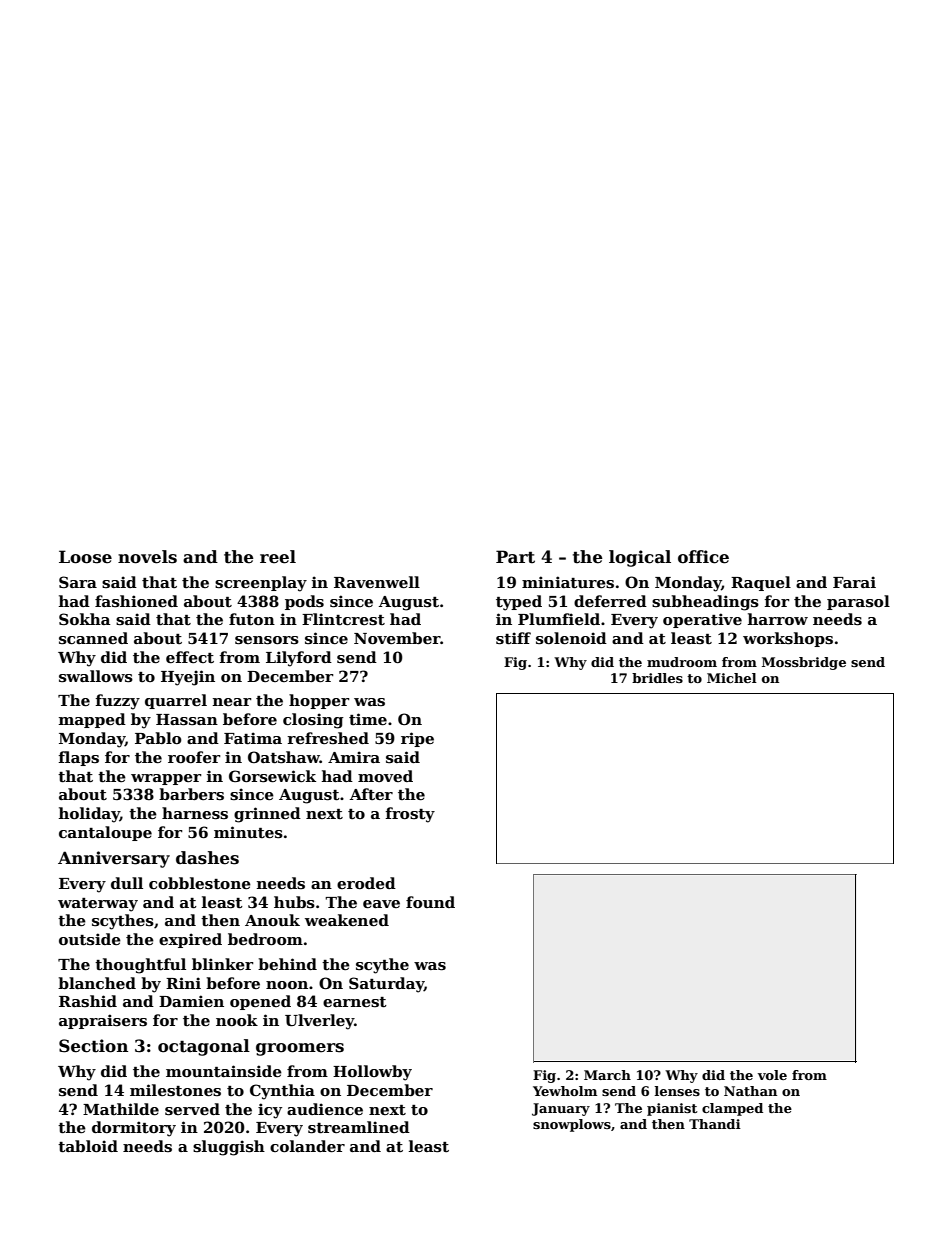  Describe the element at coordinates (90, 939) in the screenshot. I see `outside` at that location.
